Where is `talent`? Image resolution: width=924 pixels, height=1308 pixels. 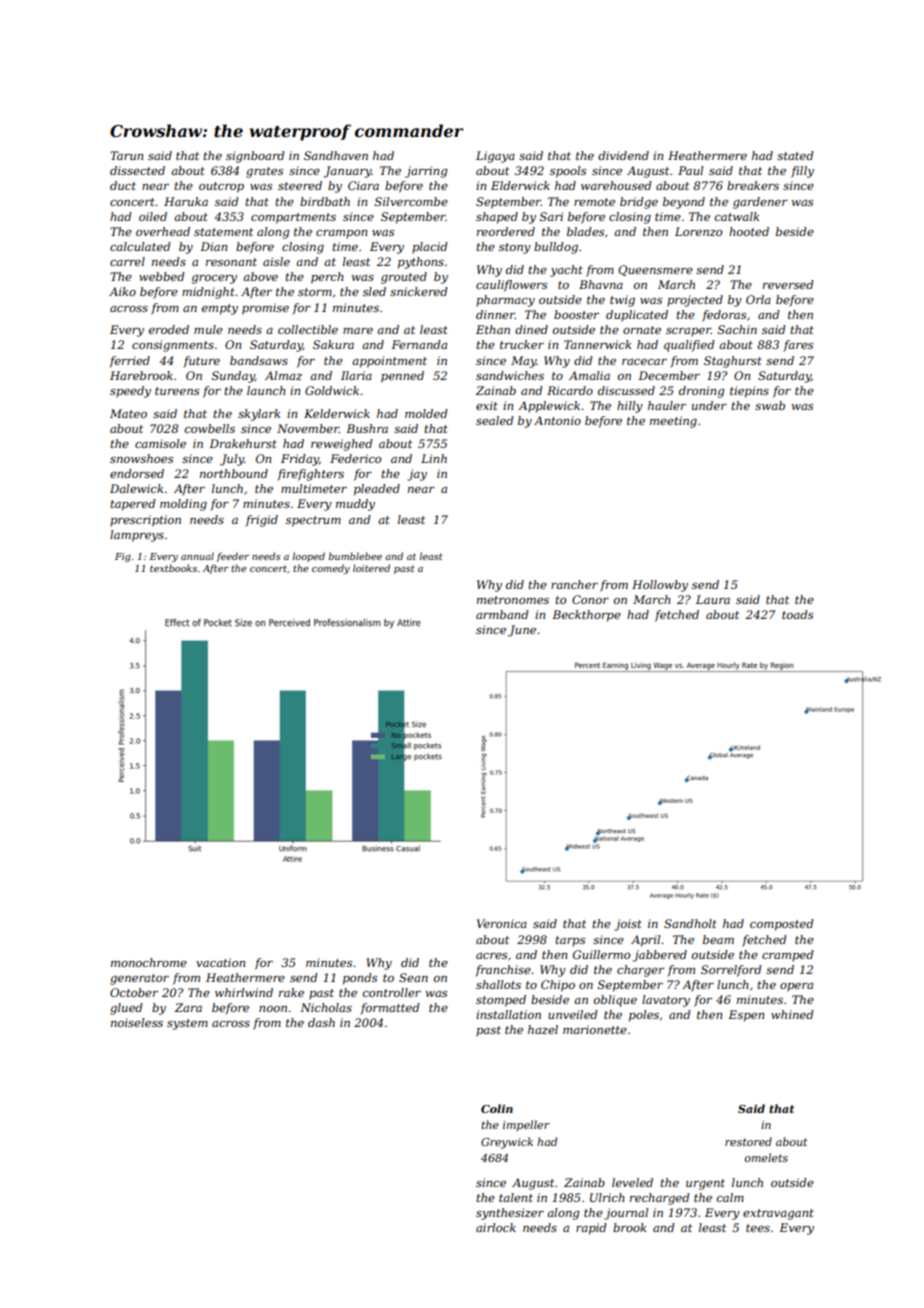 talent is located at coordinates (516, 1197).
